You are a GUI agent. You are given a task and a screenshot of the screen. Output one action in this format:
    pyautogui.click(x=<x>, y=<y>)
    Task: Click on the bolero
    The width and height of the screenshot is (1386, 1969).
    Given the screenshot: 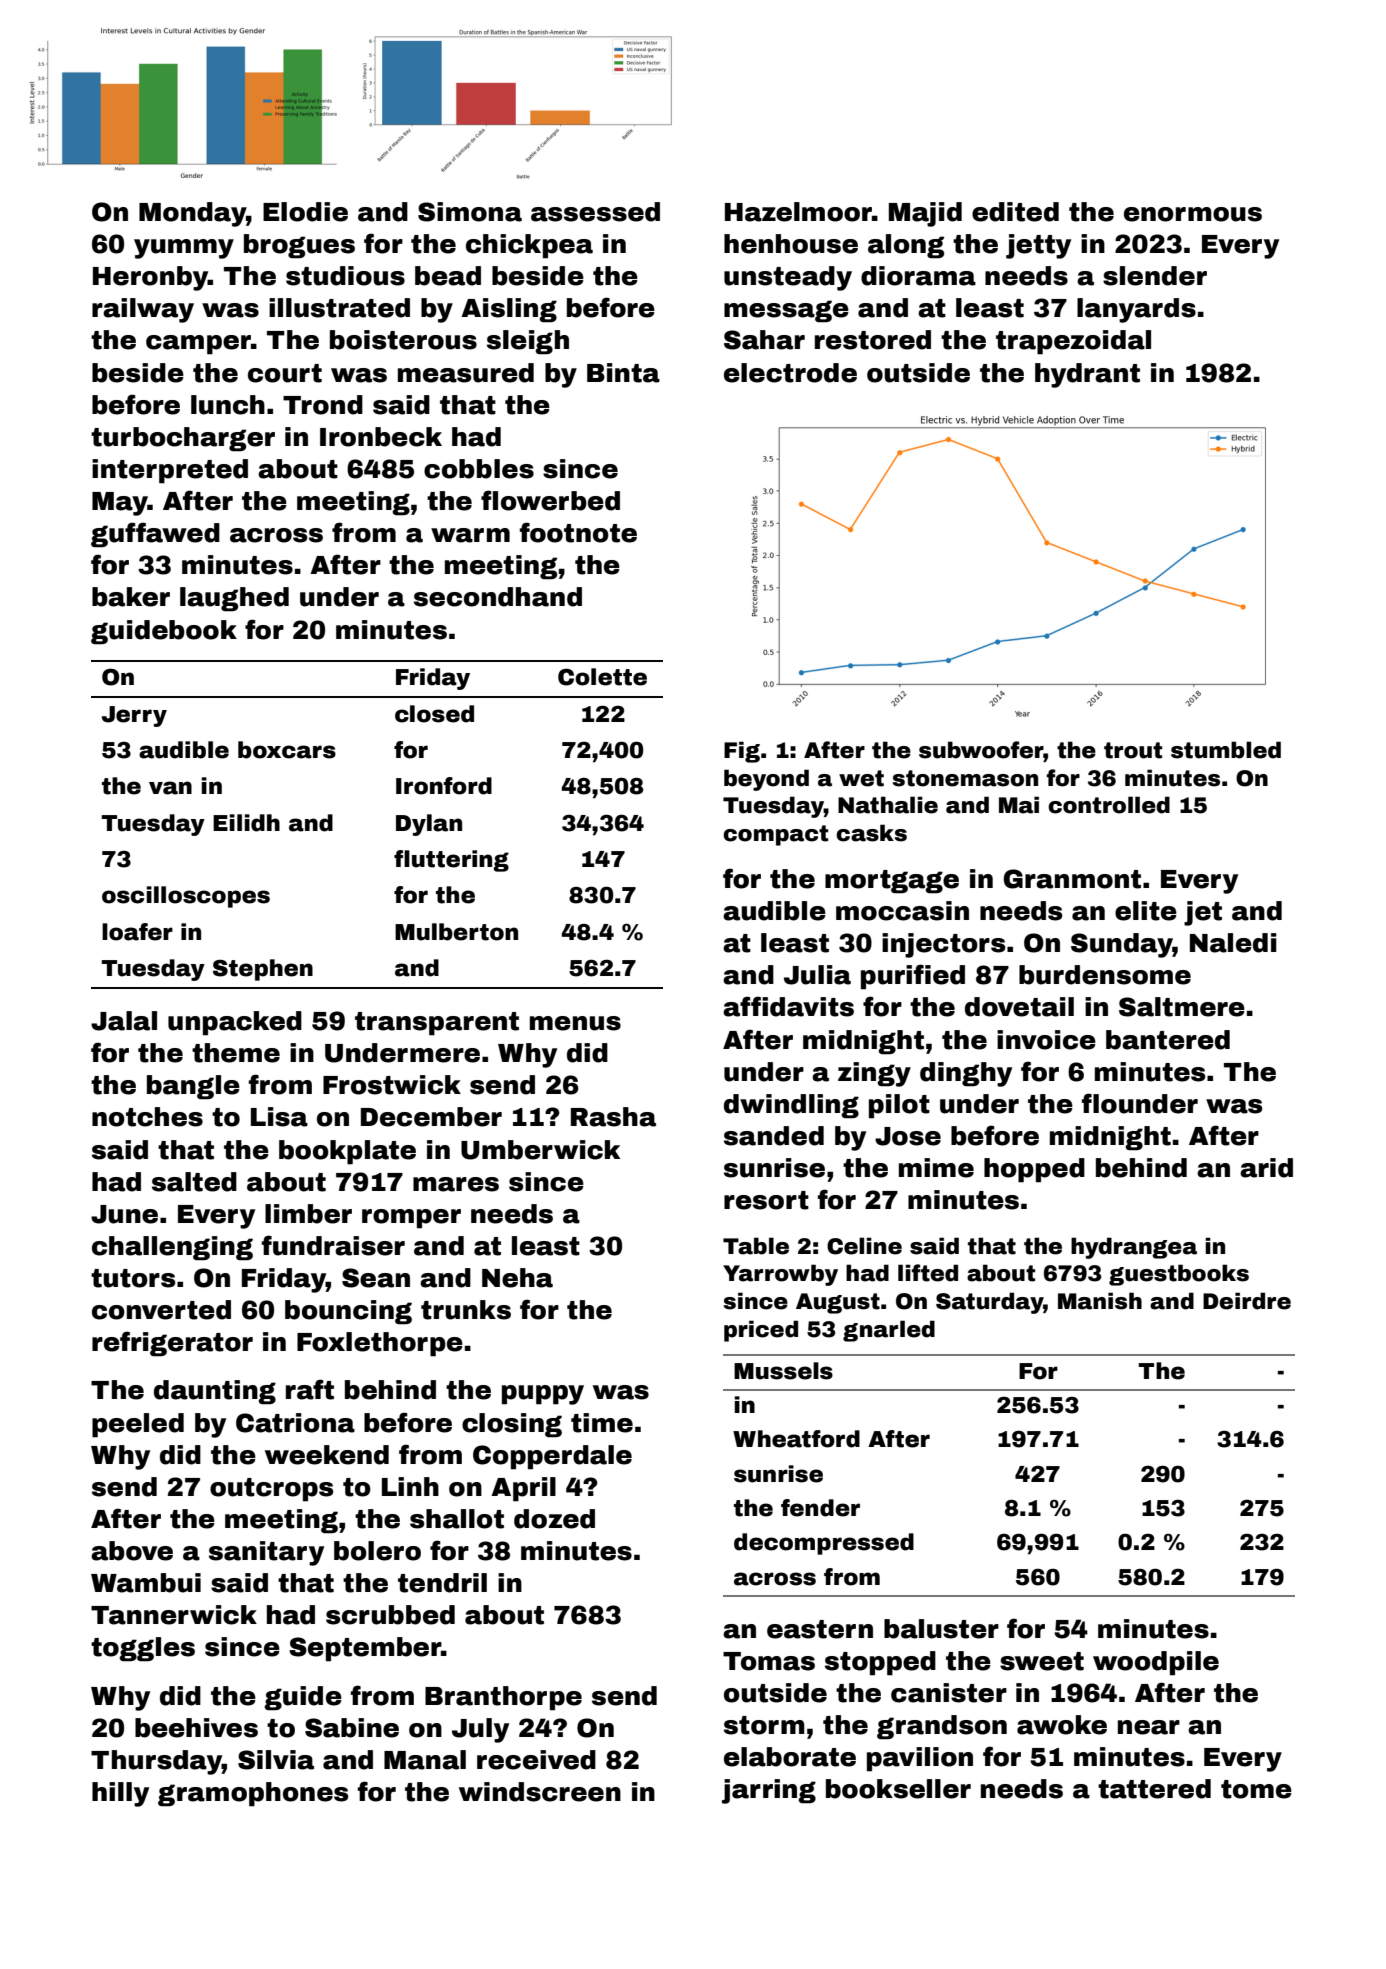 What is the action you would take?
    pyautogui.click(x=377, y=1551)
